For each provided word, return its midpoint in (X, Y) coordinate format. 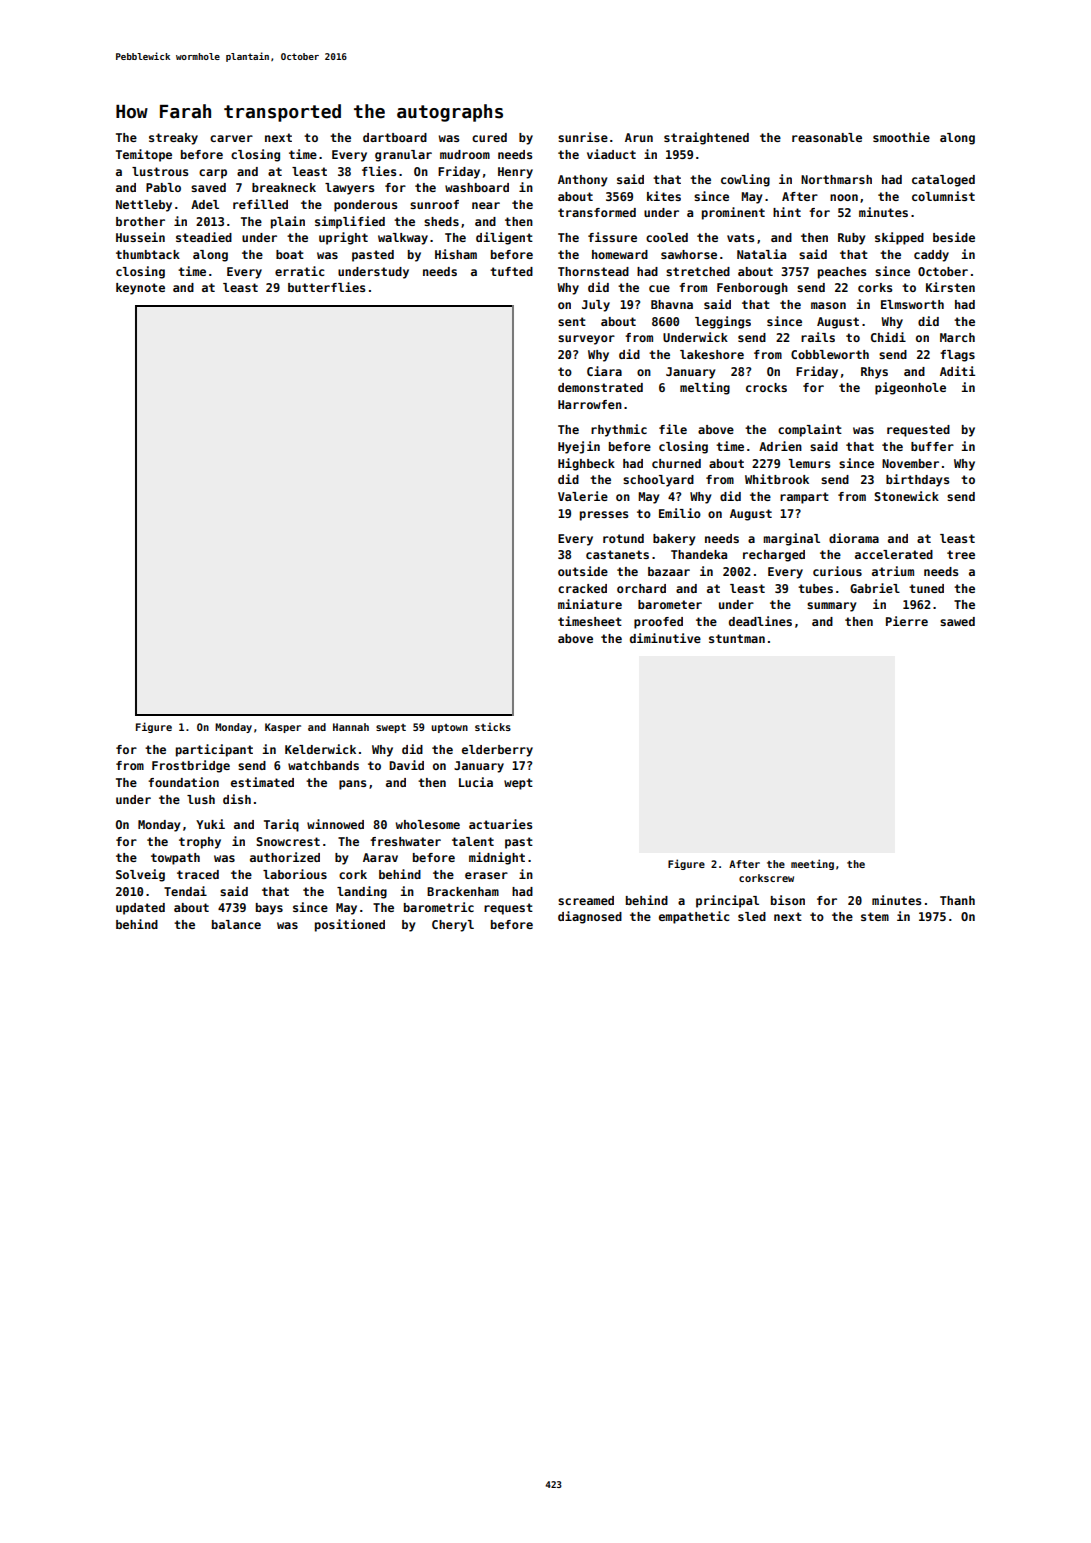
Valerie (583, 496)
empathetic (694, 917)
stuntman (737, 638)
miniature (590, 604)
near (486, 205)
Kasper (283, 728)
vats (740, 237)
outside (583, 571)
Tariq (281, 825)
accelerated (894, 554)
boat (290, 254)
